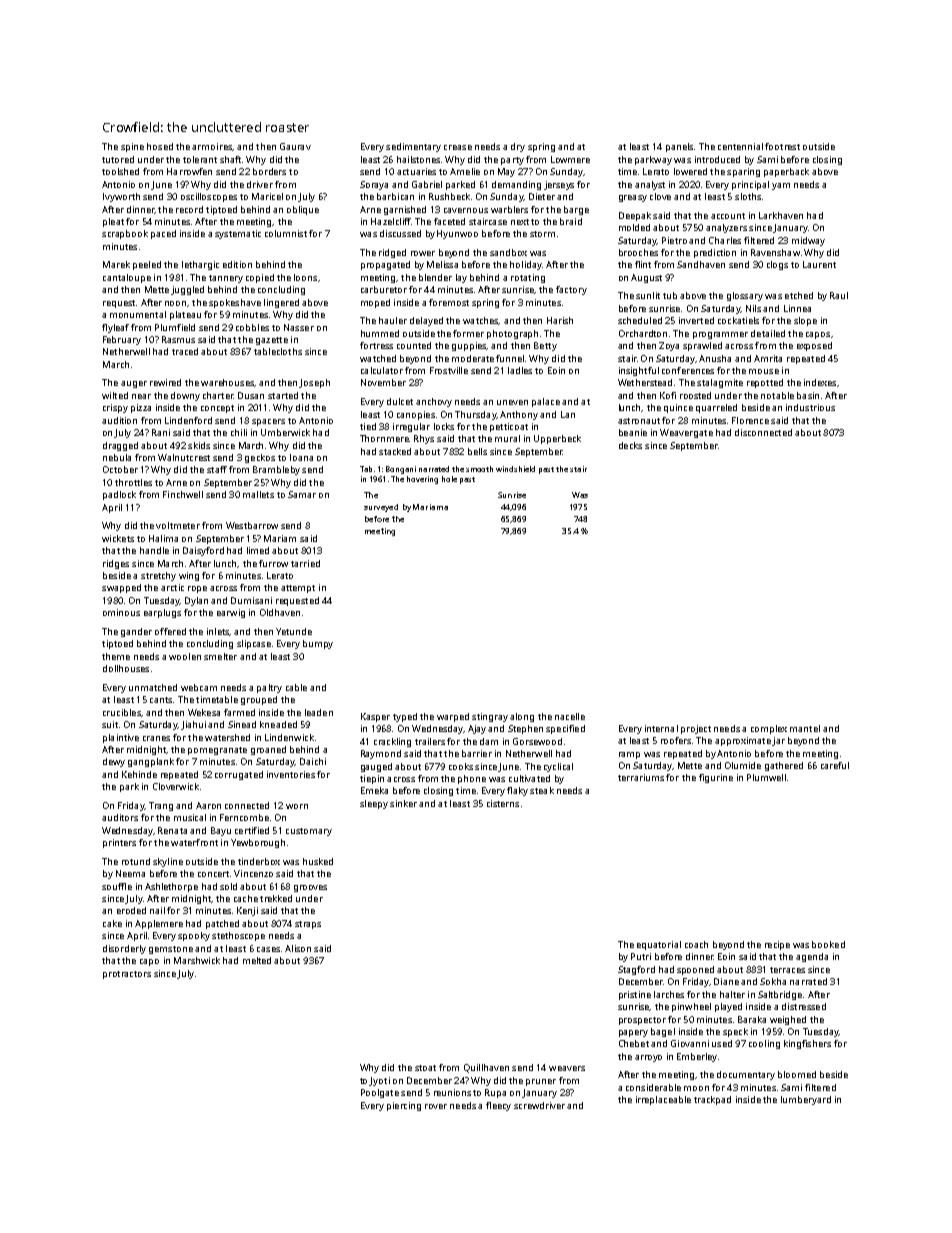 Image resolution: width=952 pixels, height=1233 pixels. Describe the element at coordinates (381, 508) in the page. I see `surveyed` at that location.
